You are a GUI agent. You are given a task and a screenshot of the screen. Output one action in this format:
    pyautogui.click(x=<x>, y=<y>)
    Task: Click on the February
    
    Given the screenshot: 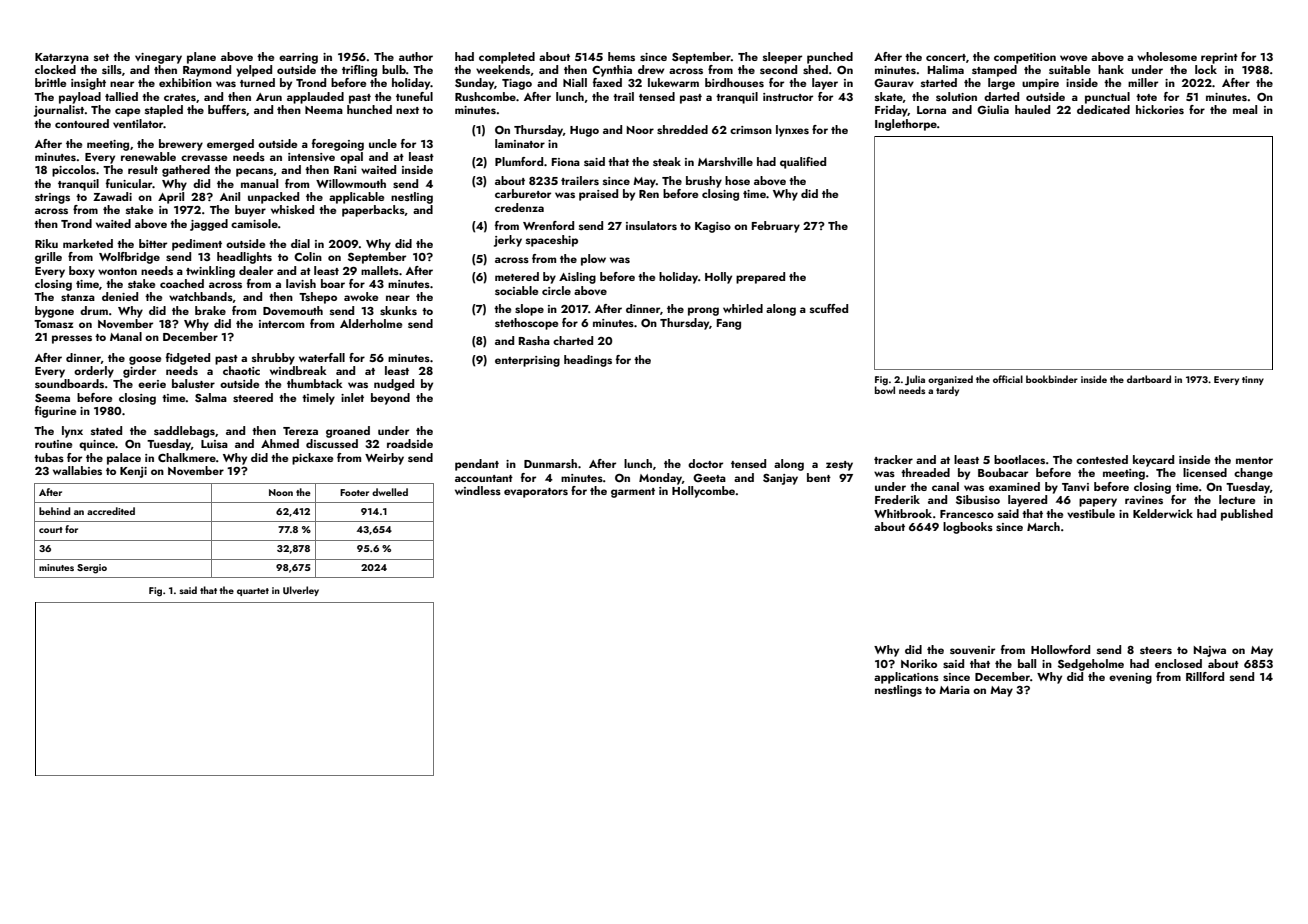 What is the action you would take?
    pyautogui.click(x=776, y=227)
